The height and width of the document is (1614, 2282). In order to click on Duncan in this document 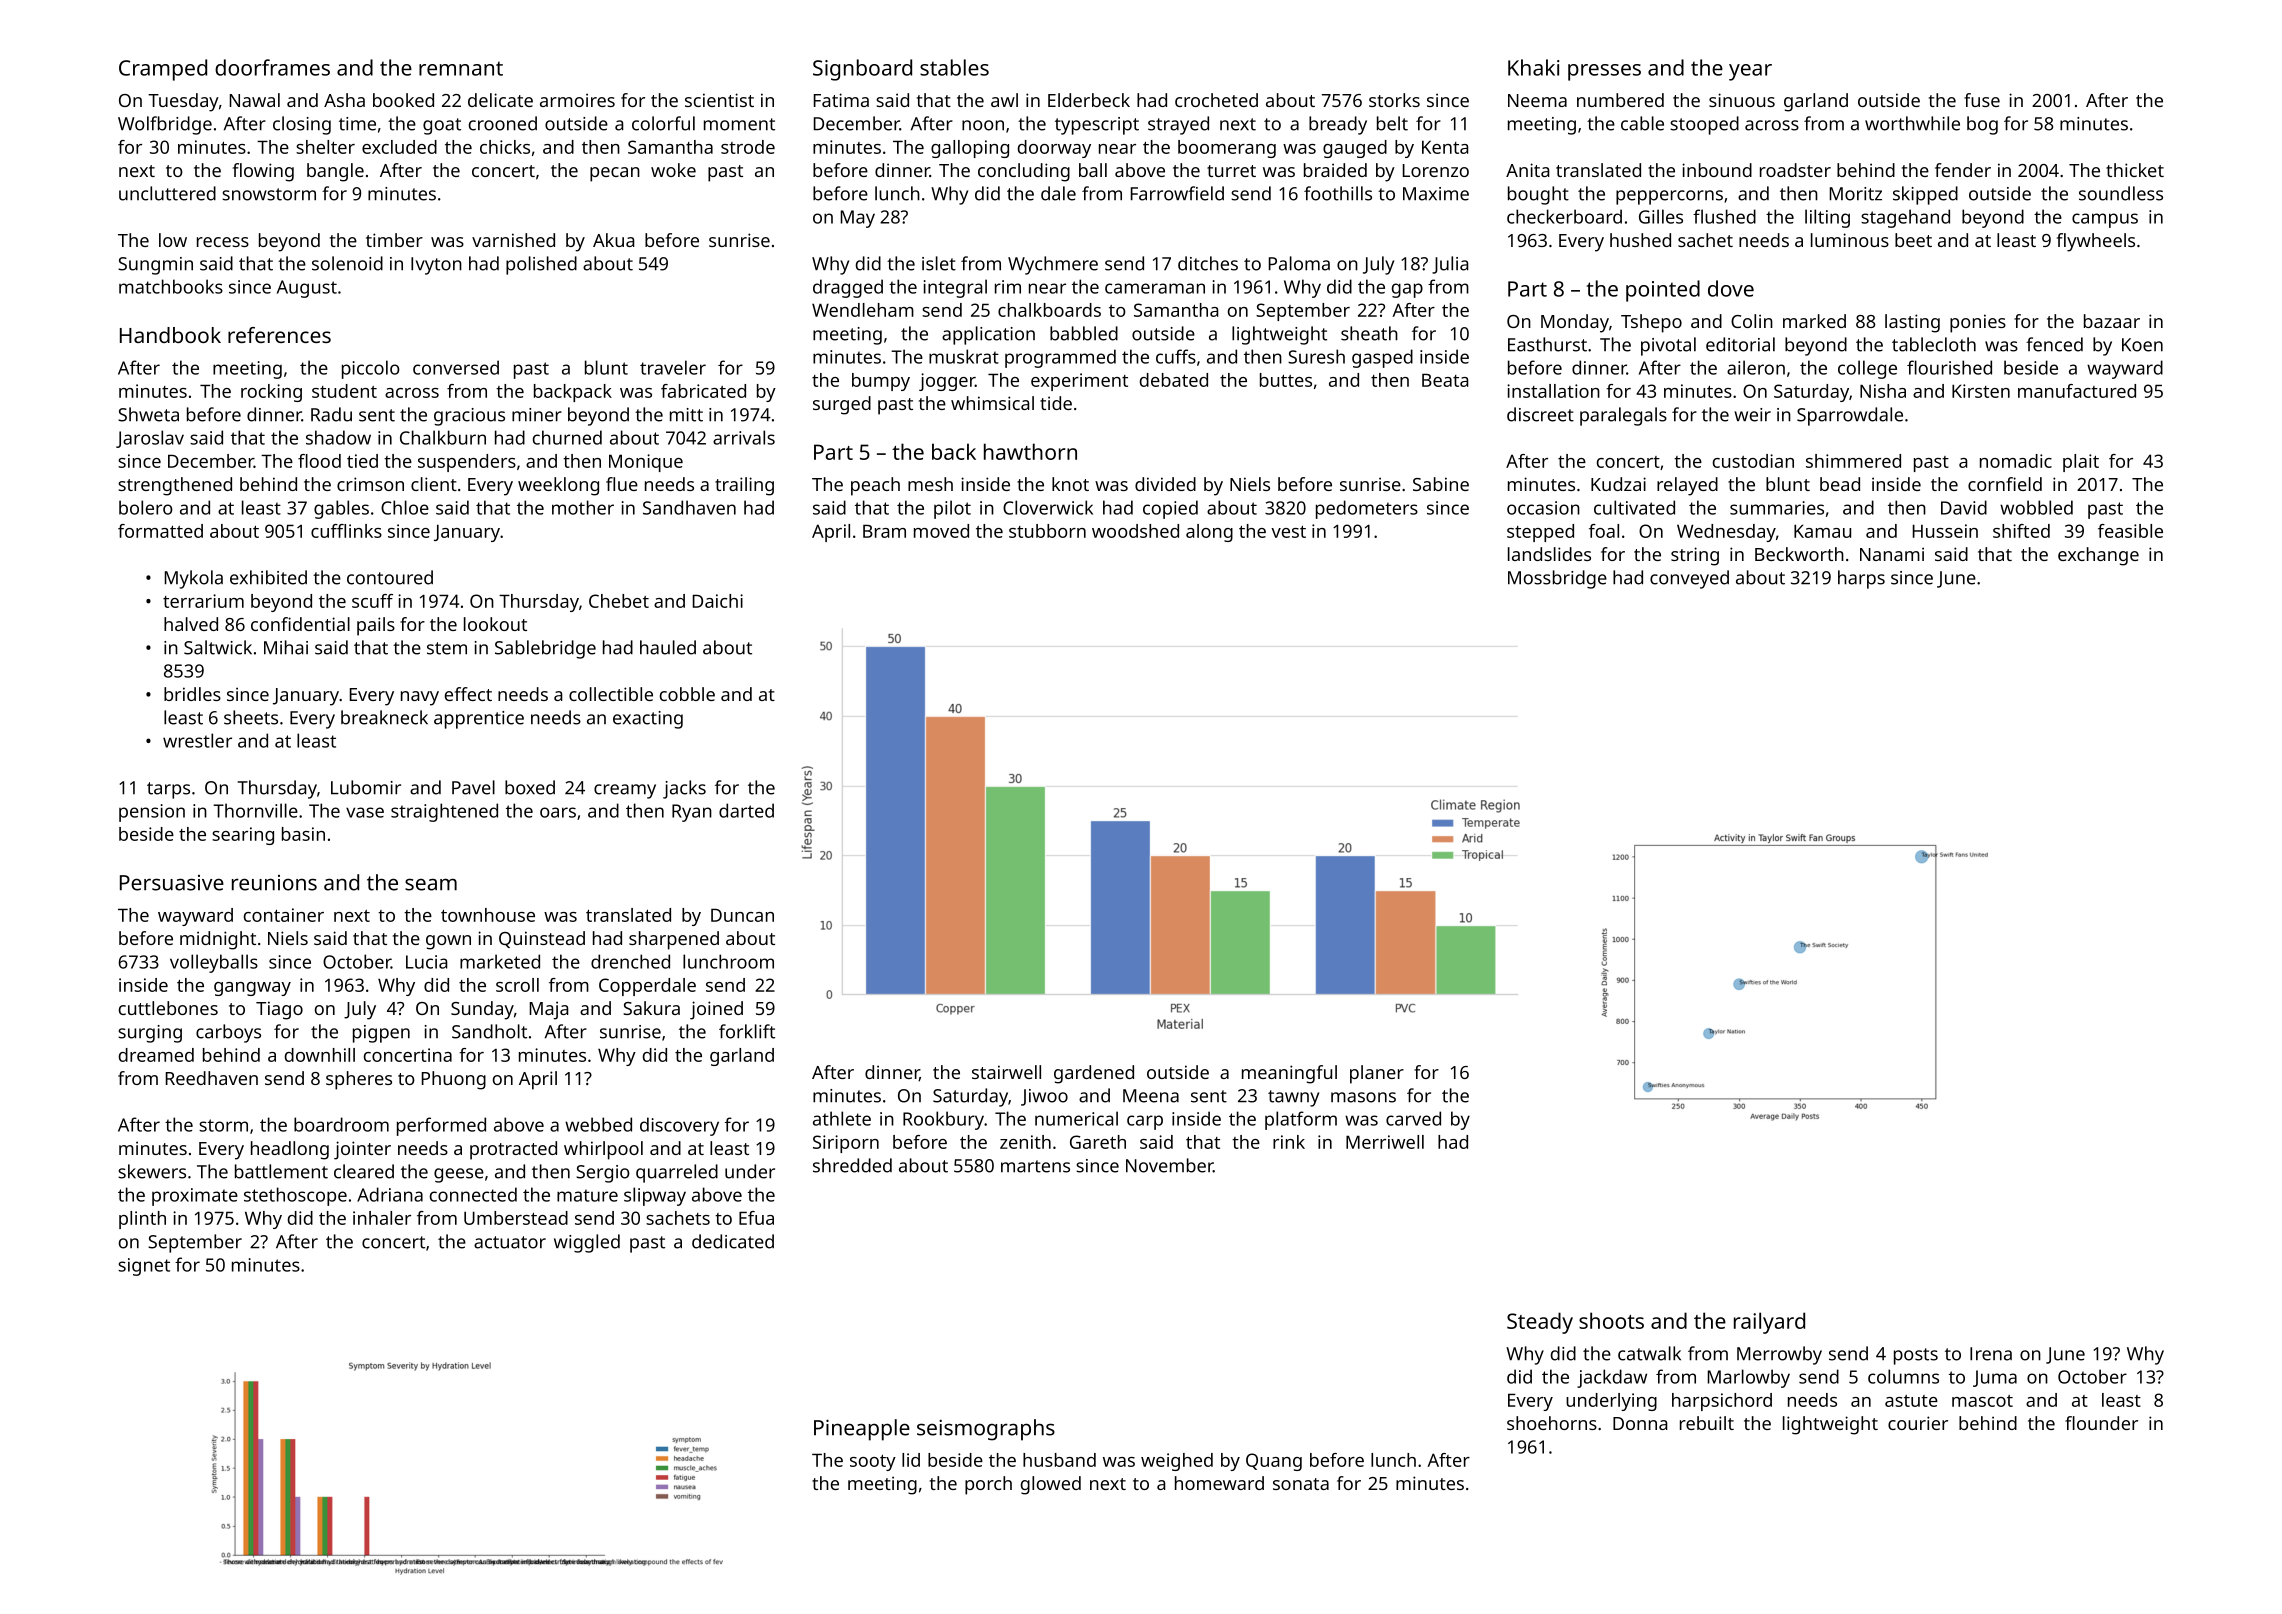, I will do `click(742, 915)`.
